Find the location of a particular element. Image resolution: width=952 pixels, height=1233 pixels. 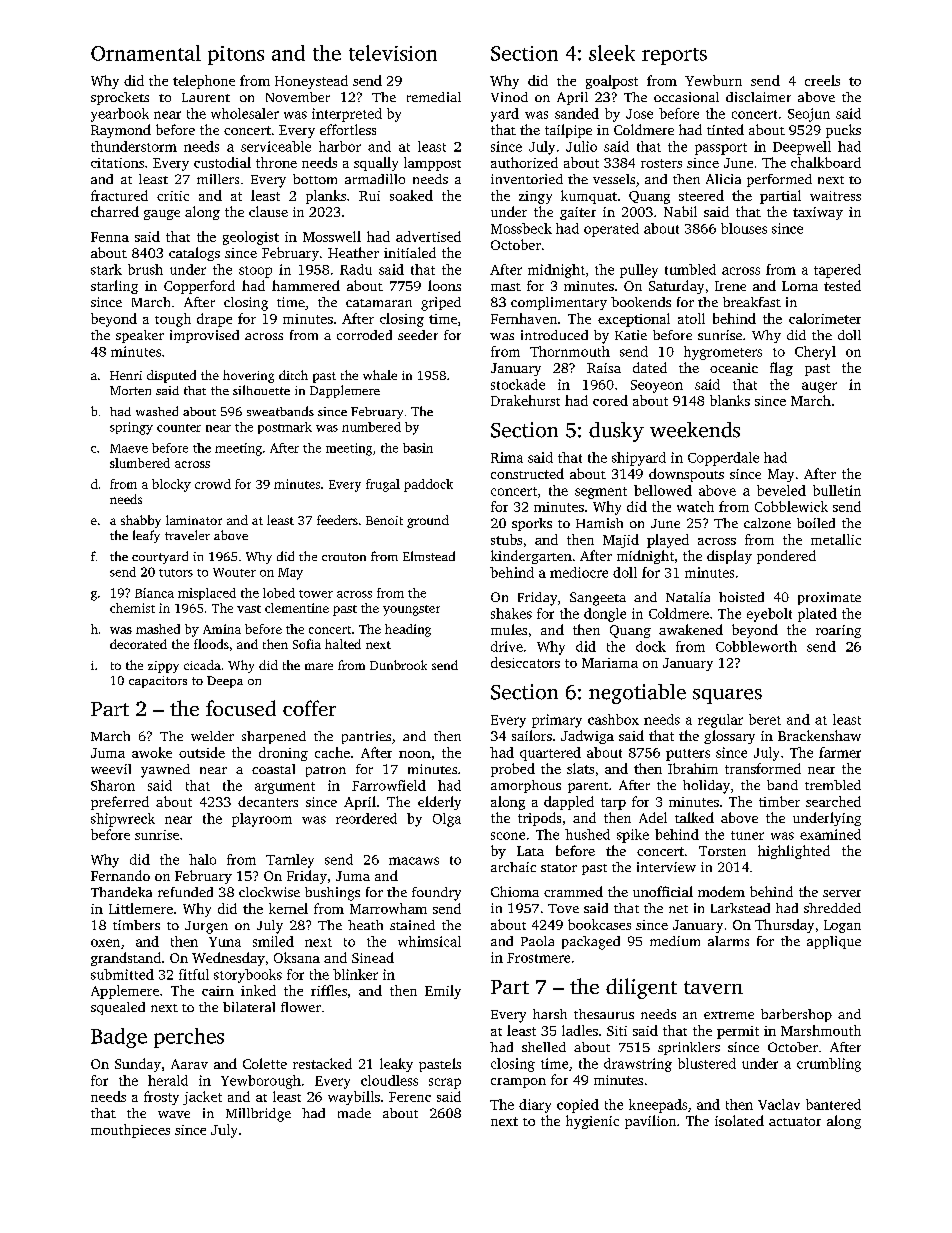

sleek is located at coordinates (612, 53).
